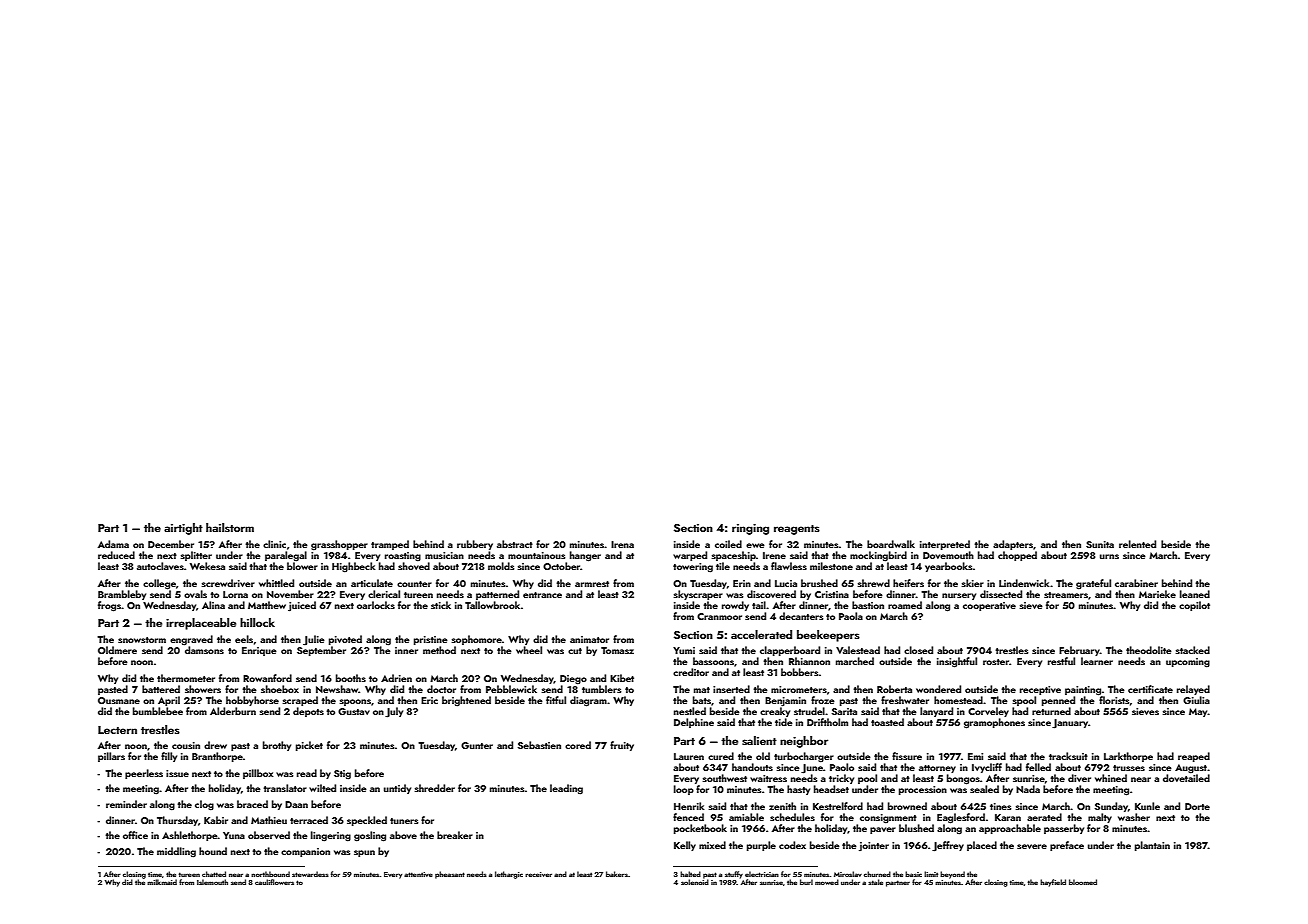  I want to click on milkmaid, so click(162, 882).
